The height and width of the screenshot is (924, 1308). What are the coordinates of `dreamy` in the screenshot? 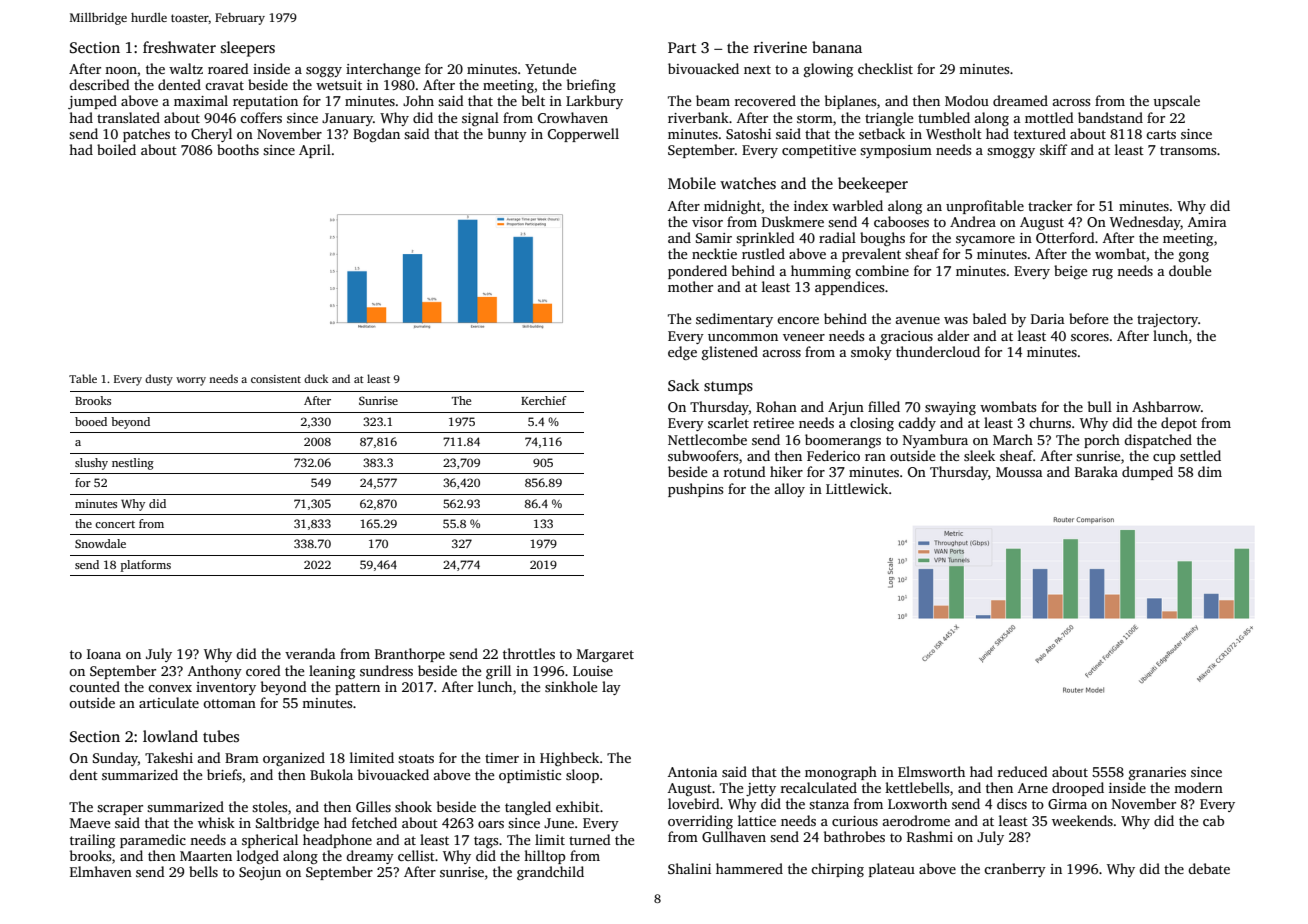 It's located at (370, 857).
